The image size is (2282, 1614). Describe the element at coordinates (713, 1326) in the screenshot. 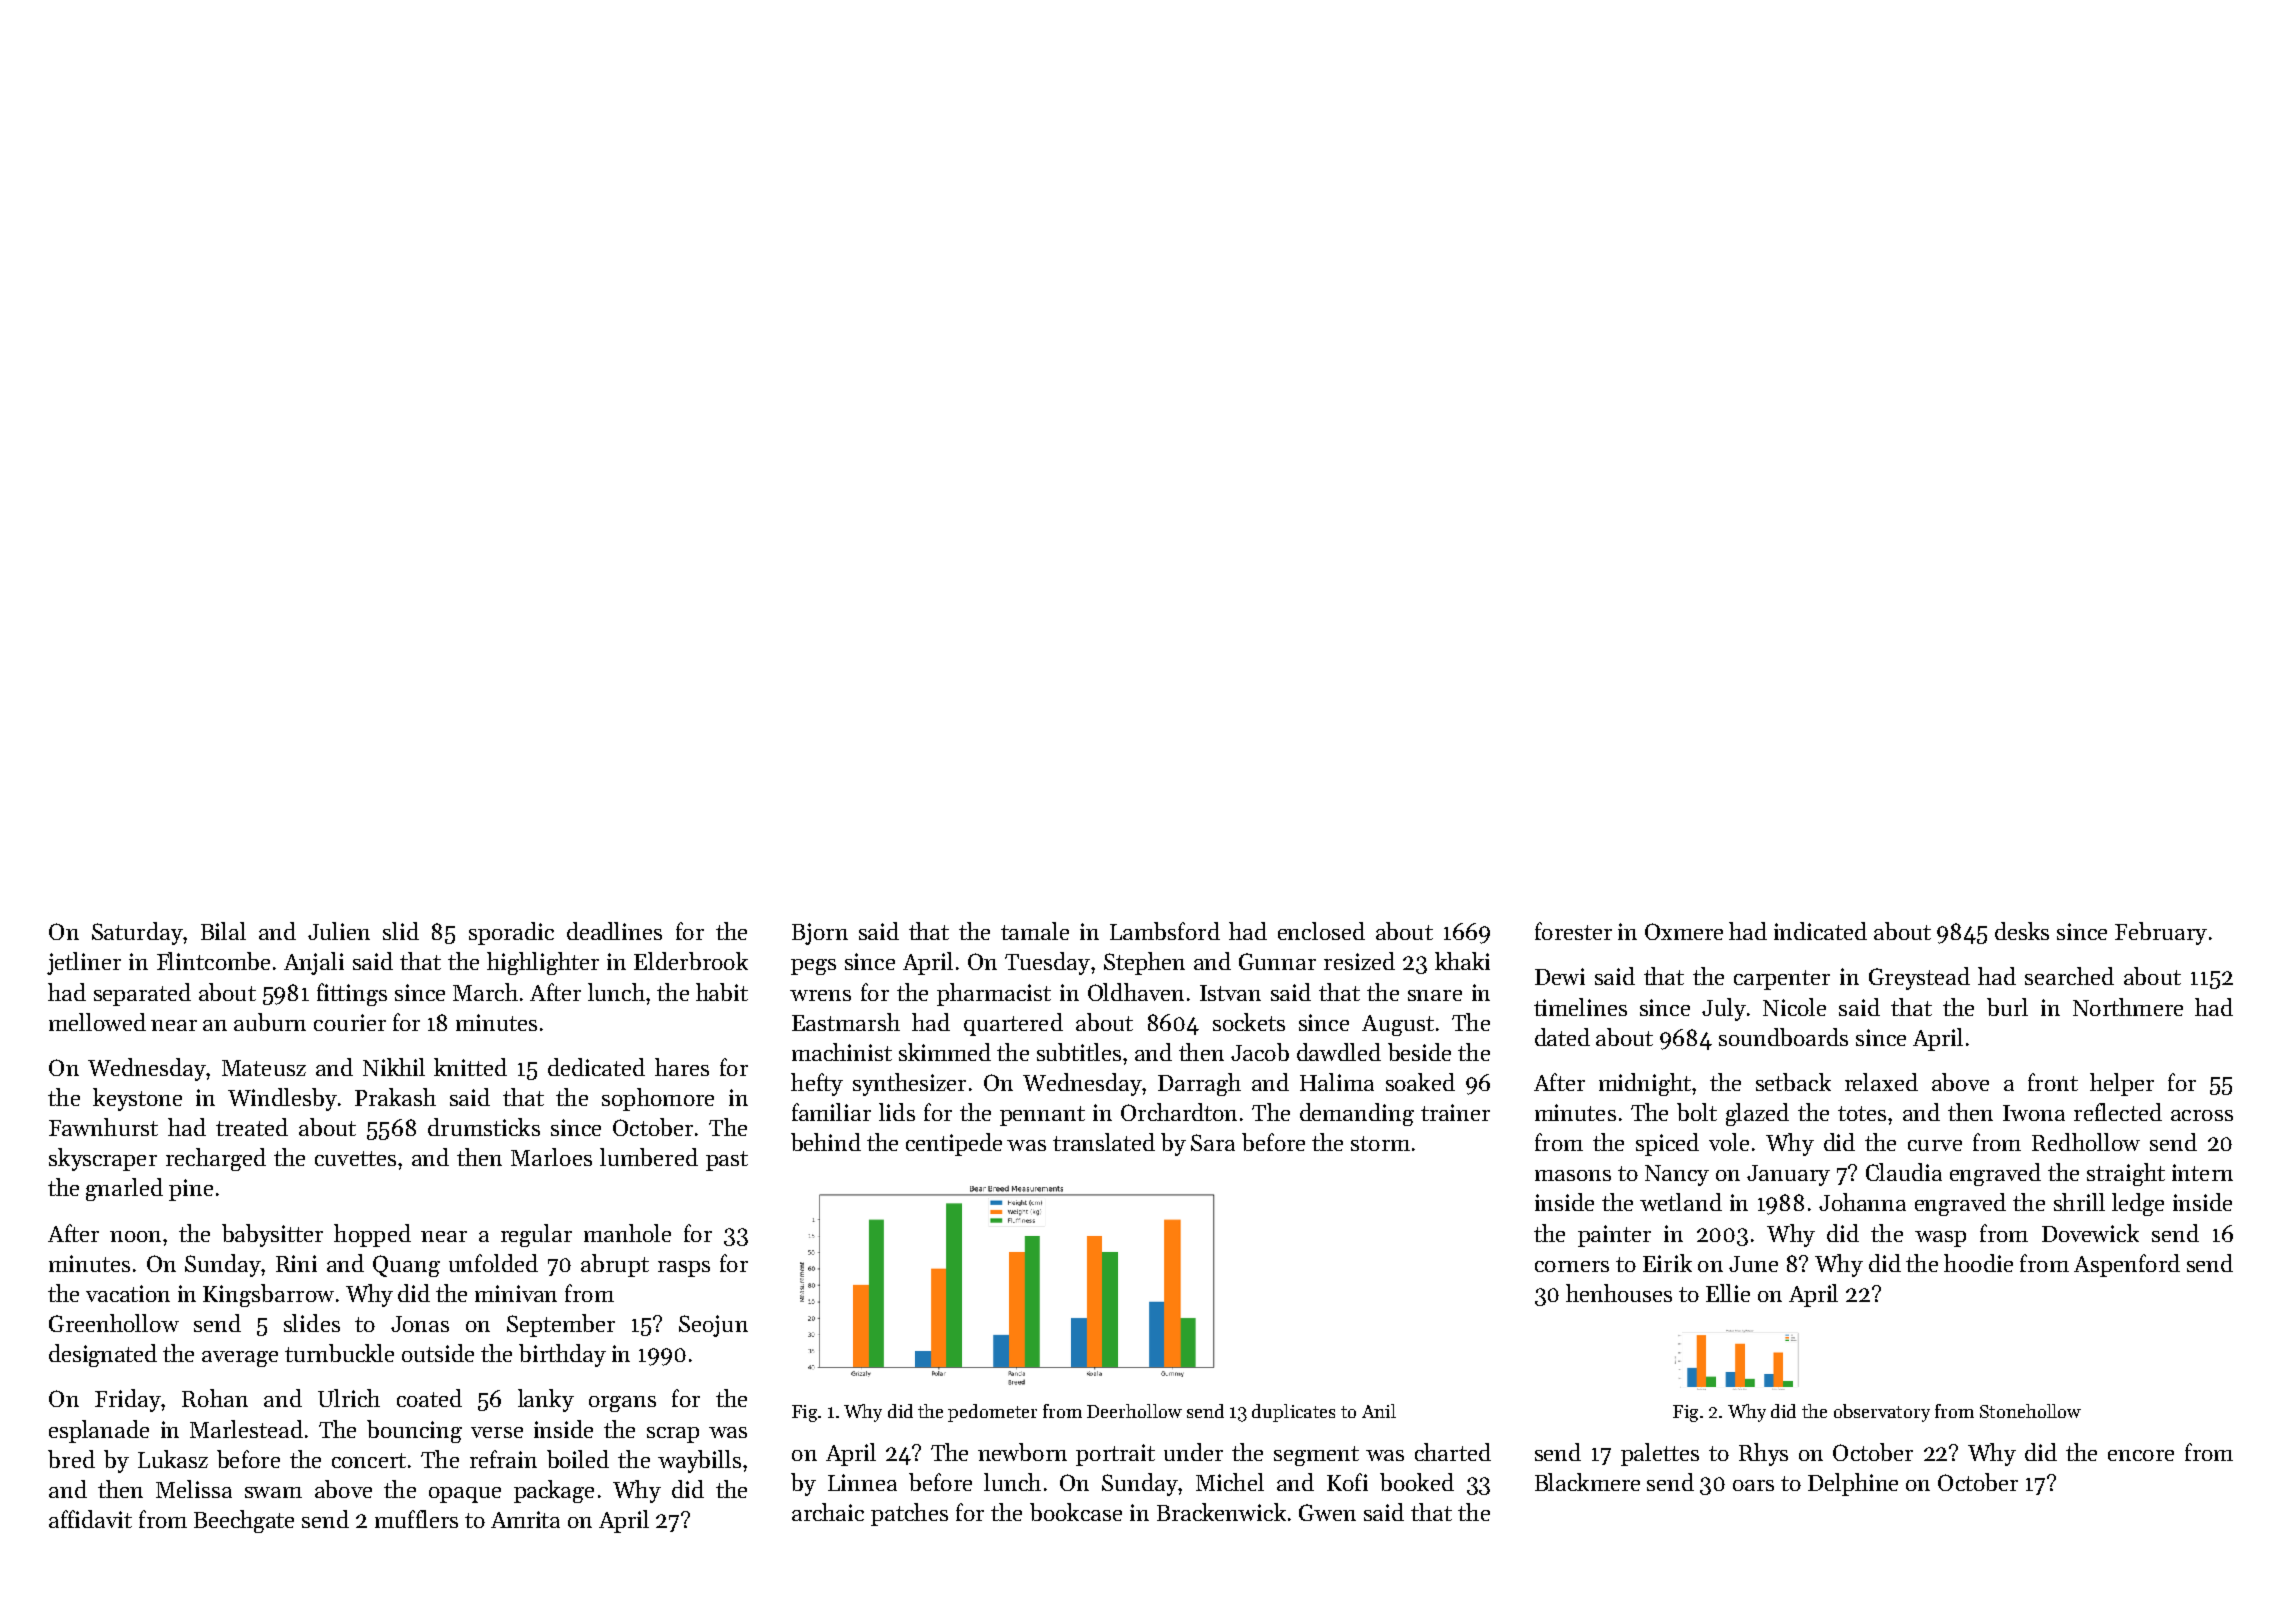

I see `Seojun` at that location.
